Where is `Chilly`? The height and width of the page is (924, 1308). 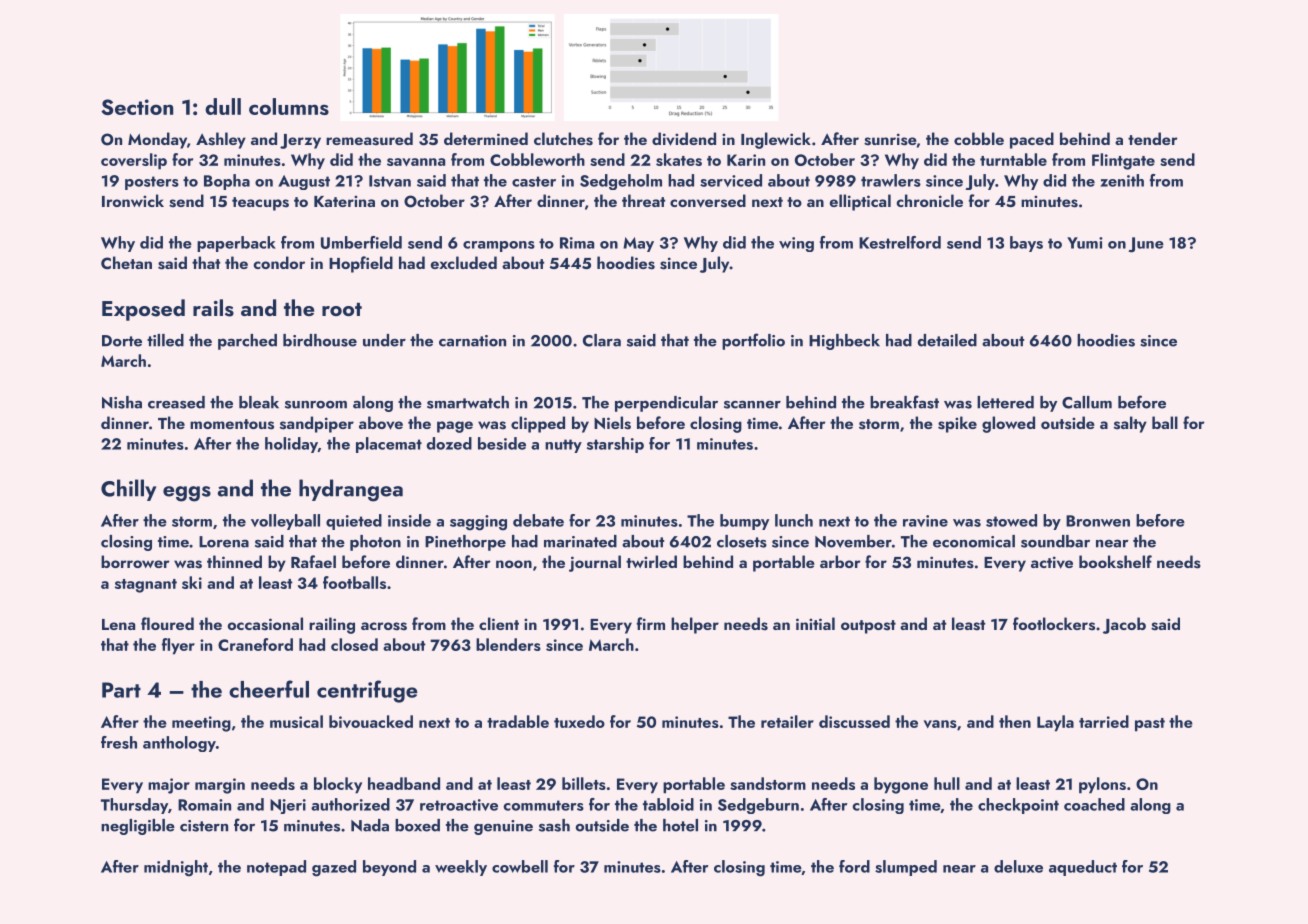
Chilly is located at coordinates (128, 490).
